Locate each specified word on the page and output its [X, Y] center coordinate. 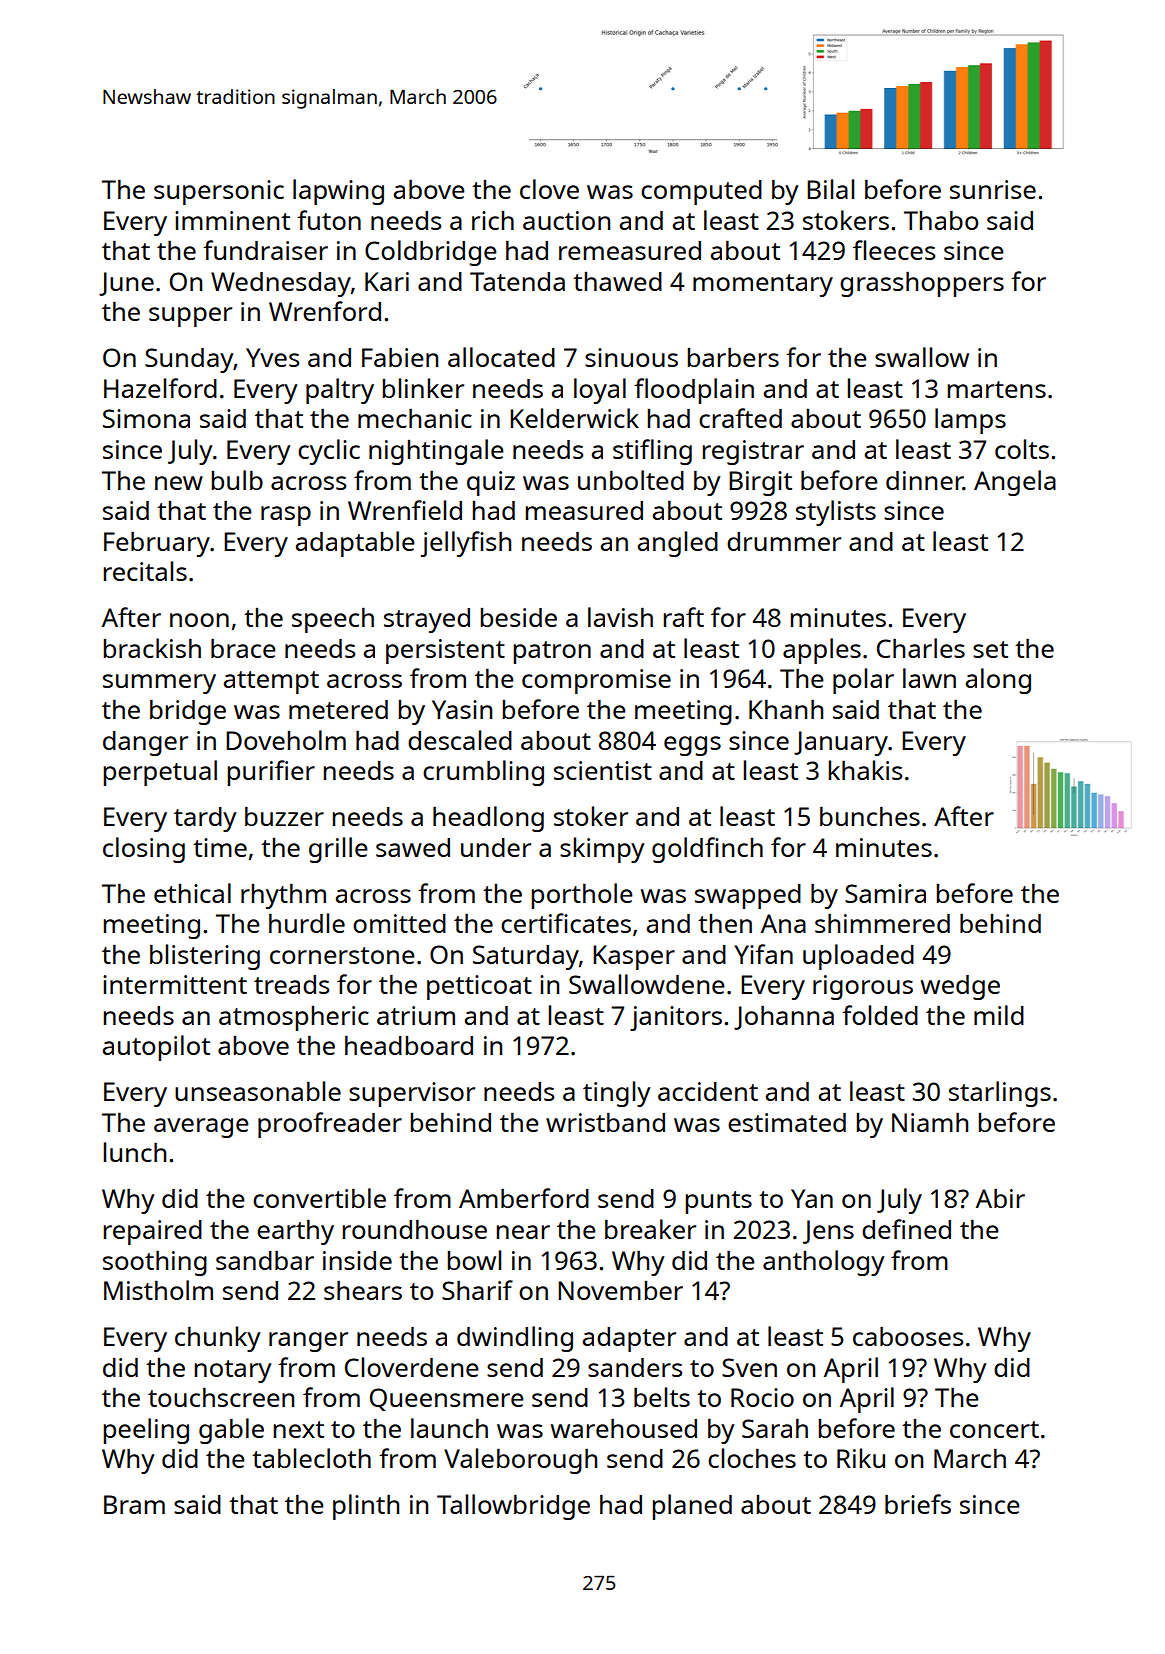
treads [291, 984]
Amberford [524, 1198]
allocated [501, 357]
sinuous [631, 357]
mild [999, 1015]
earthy [295, 1232]
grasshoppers [922, 284]
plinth [366, 1507]
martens [997, 389]
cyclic [329, 452]
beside [519, 617]
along [998, 681]
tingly [616, 1094]
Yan [812, 1198]
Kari [387, 281]
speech [333, 620]
